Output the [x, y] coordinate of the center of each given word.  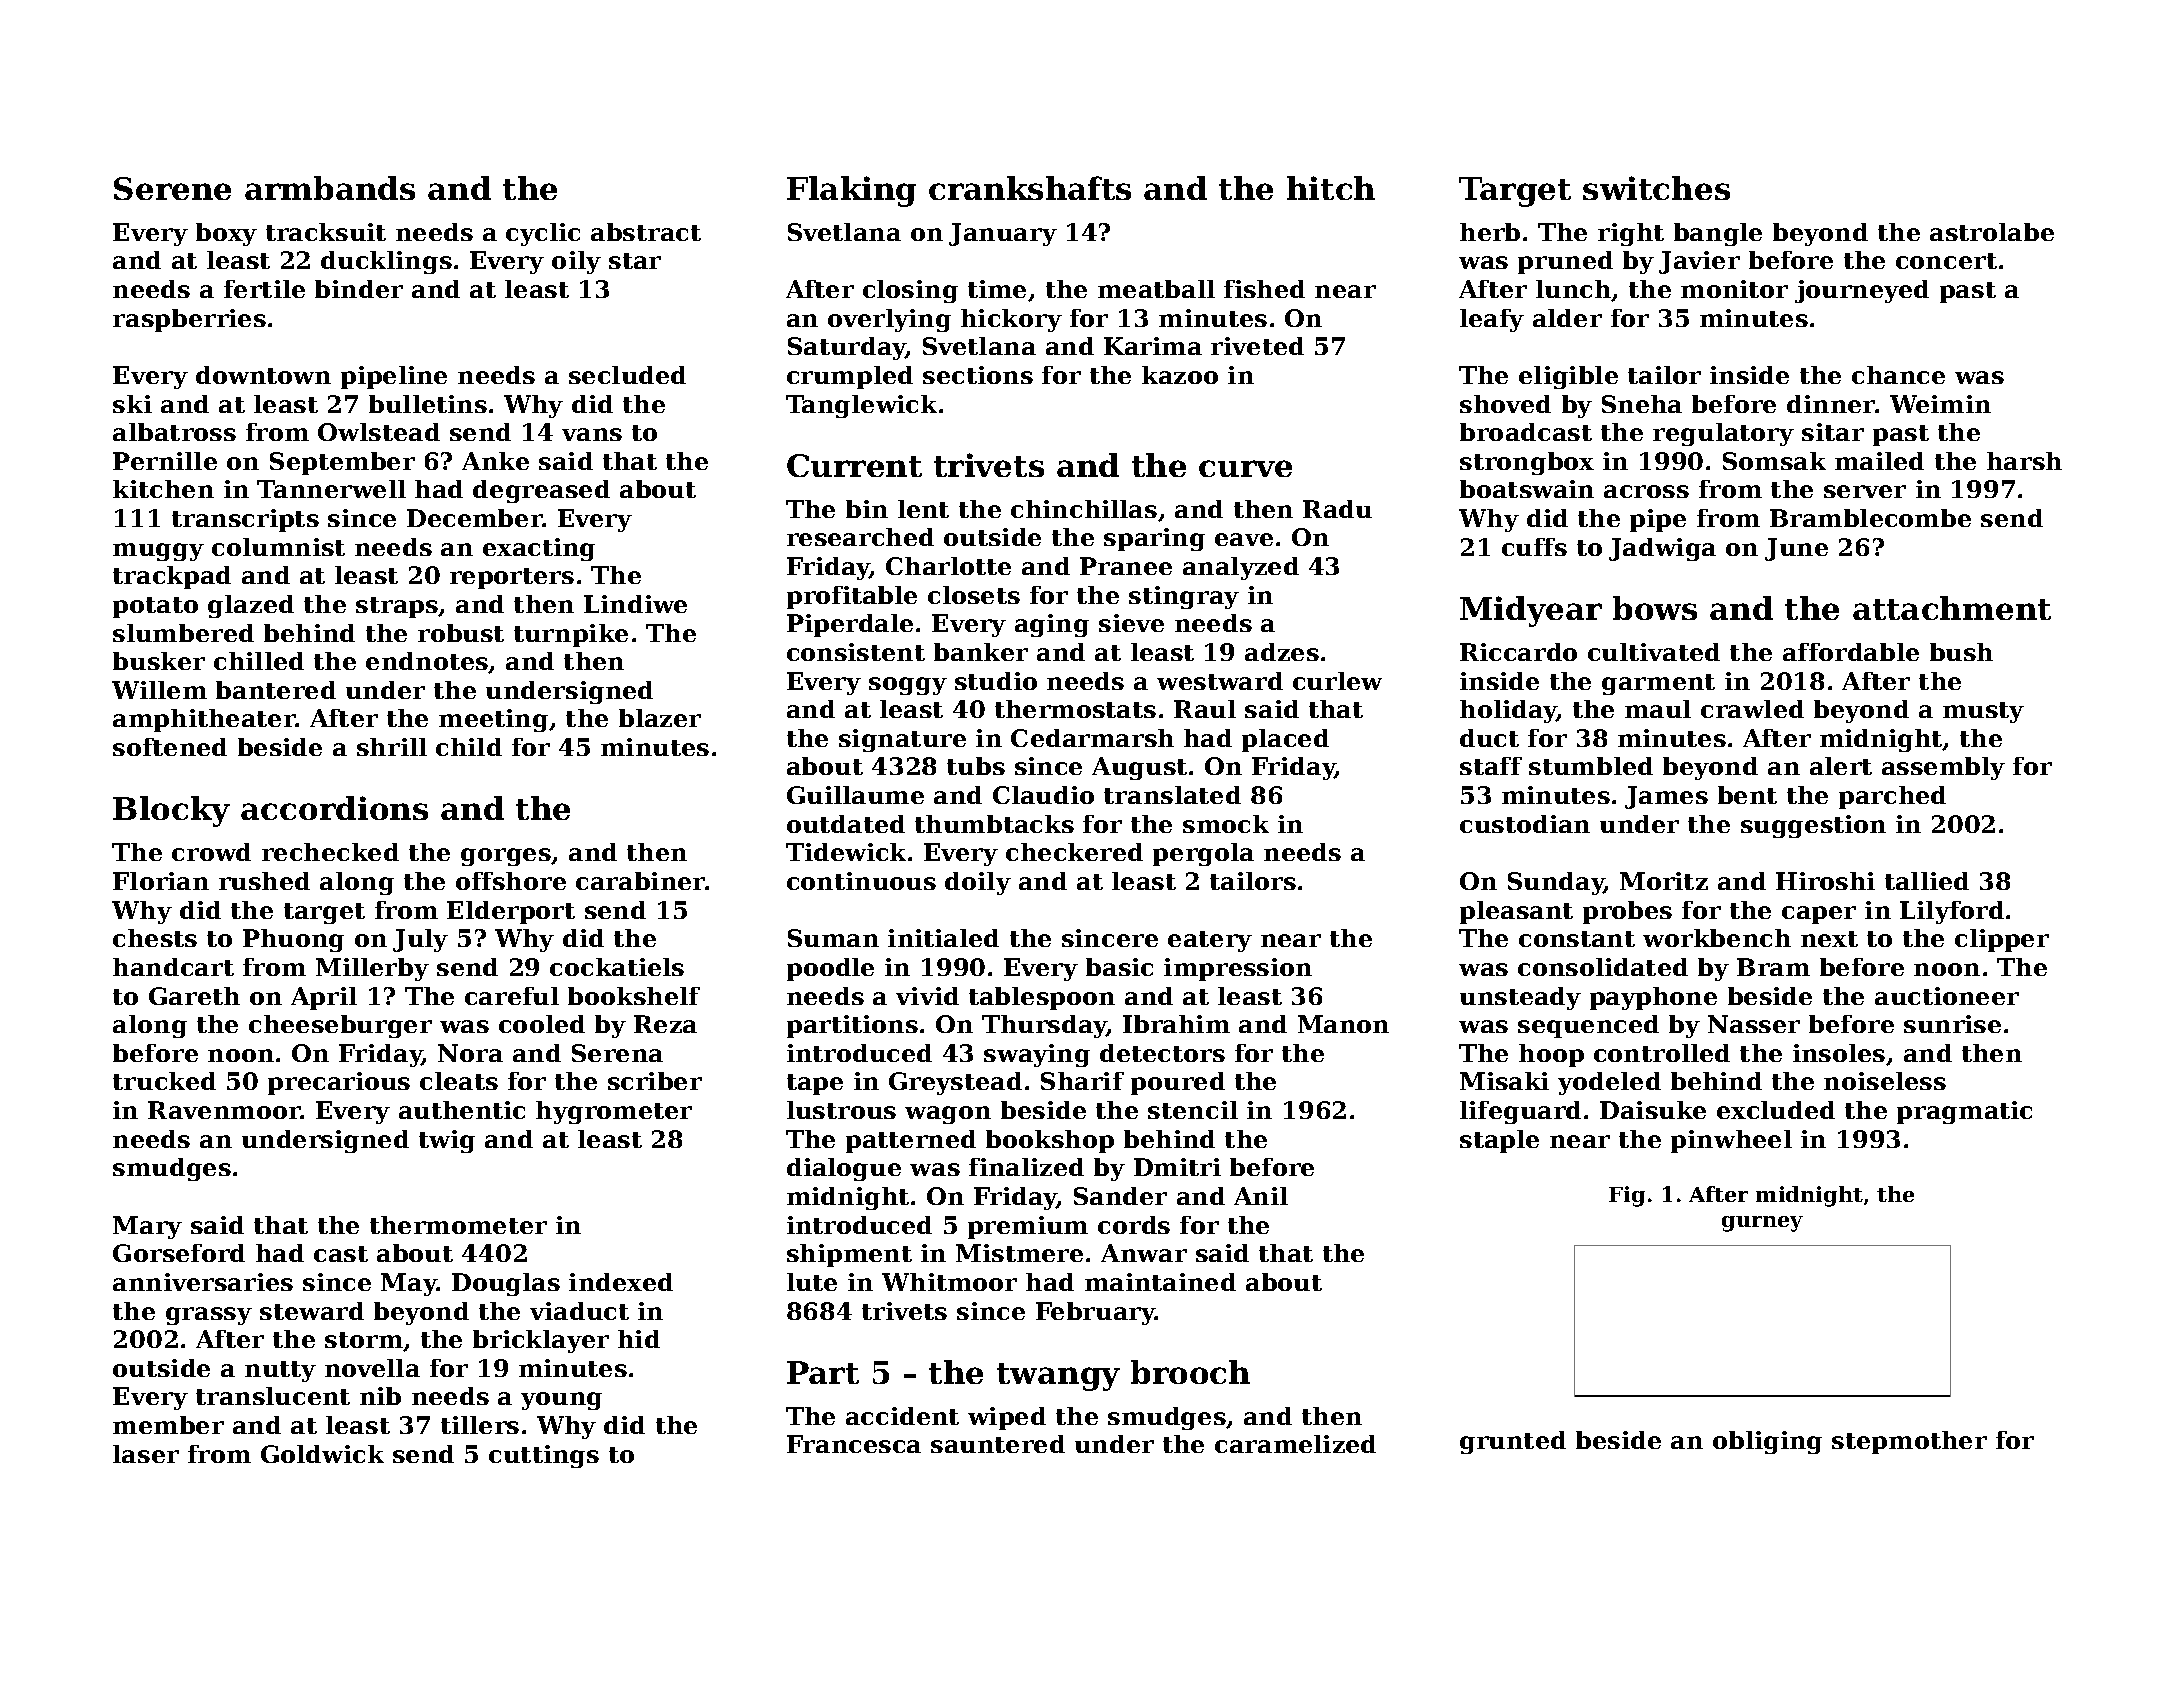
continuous [861, 881]
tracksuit [326, 232]
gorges [506, 857]
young [561, 1401]
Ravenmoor [224, 1110]
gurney [1762, 1224]
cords [1134, 1225]
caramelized [1295, 1444]
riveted [1257, 346]
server [1865, 491]
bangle [1718, 234]
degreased [541, 491]
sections [978, 375]
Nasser [1754, 1024]
